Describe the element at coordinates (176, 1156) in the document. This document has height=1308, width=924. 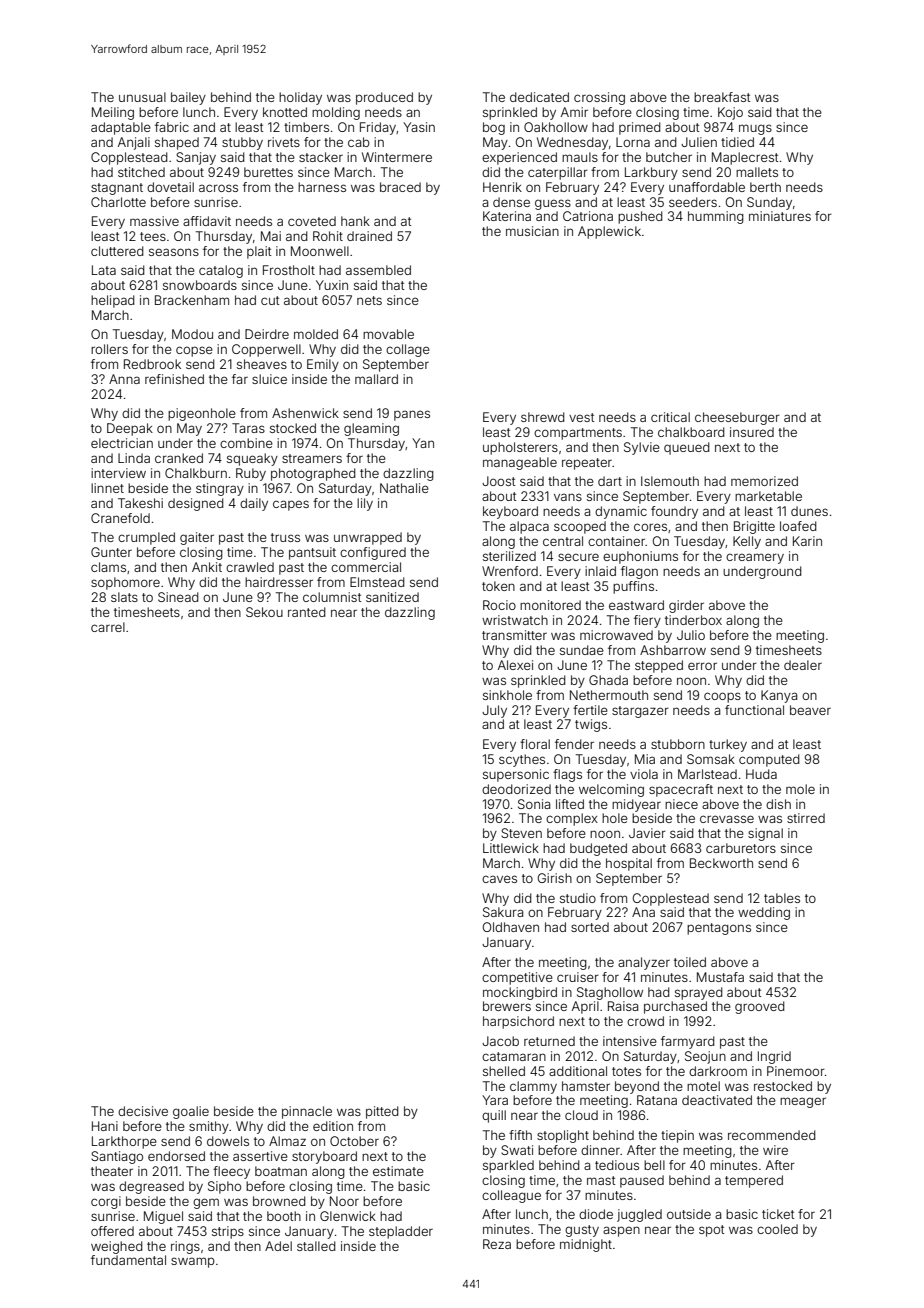
I see `endorsed` at that location.
